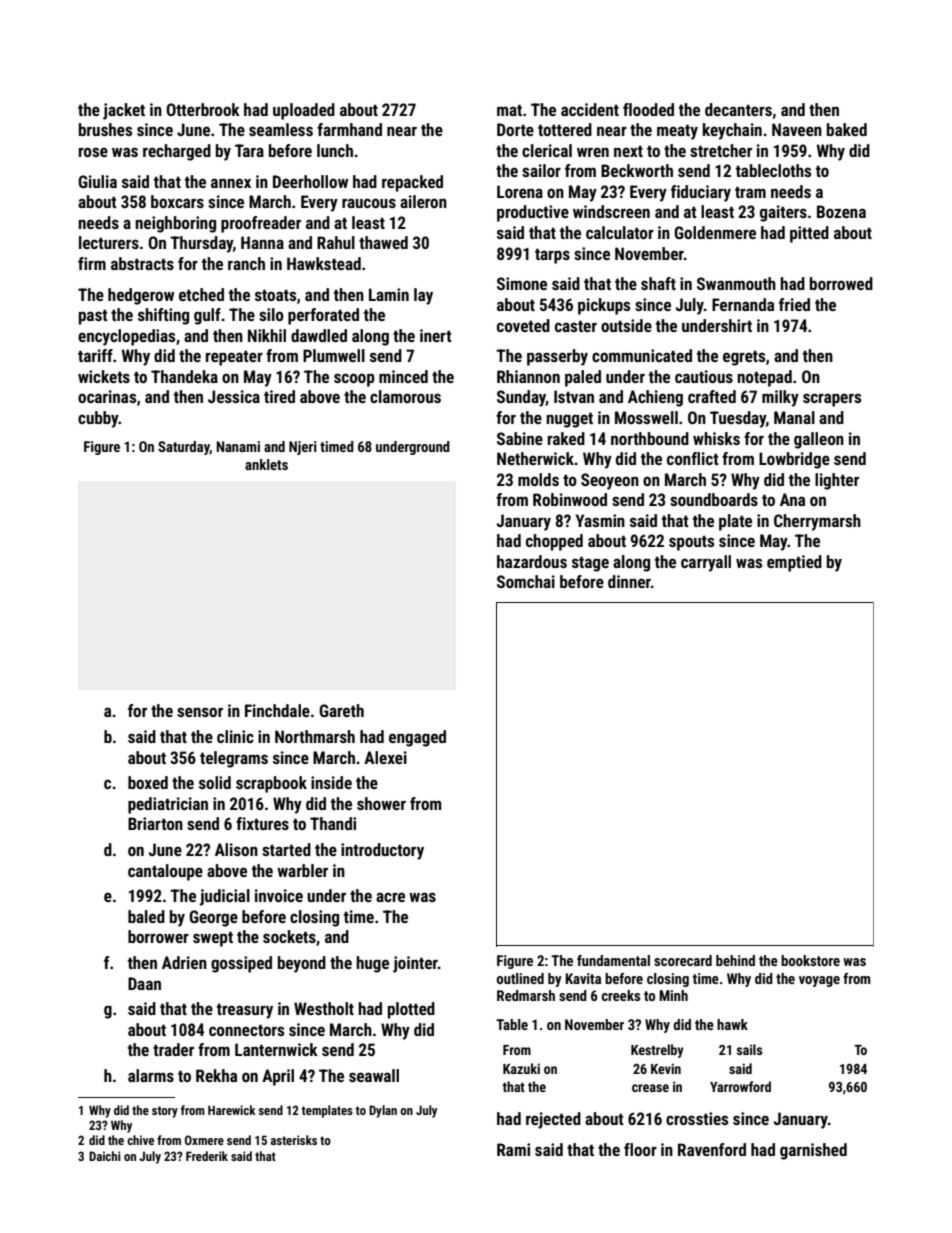  What do you see at coordinates (738, 109) in the image?
I see `decanters` at bounding box center [738, 109].
